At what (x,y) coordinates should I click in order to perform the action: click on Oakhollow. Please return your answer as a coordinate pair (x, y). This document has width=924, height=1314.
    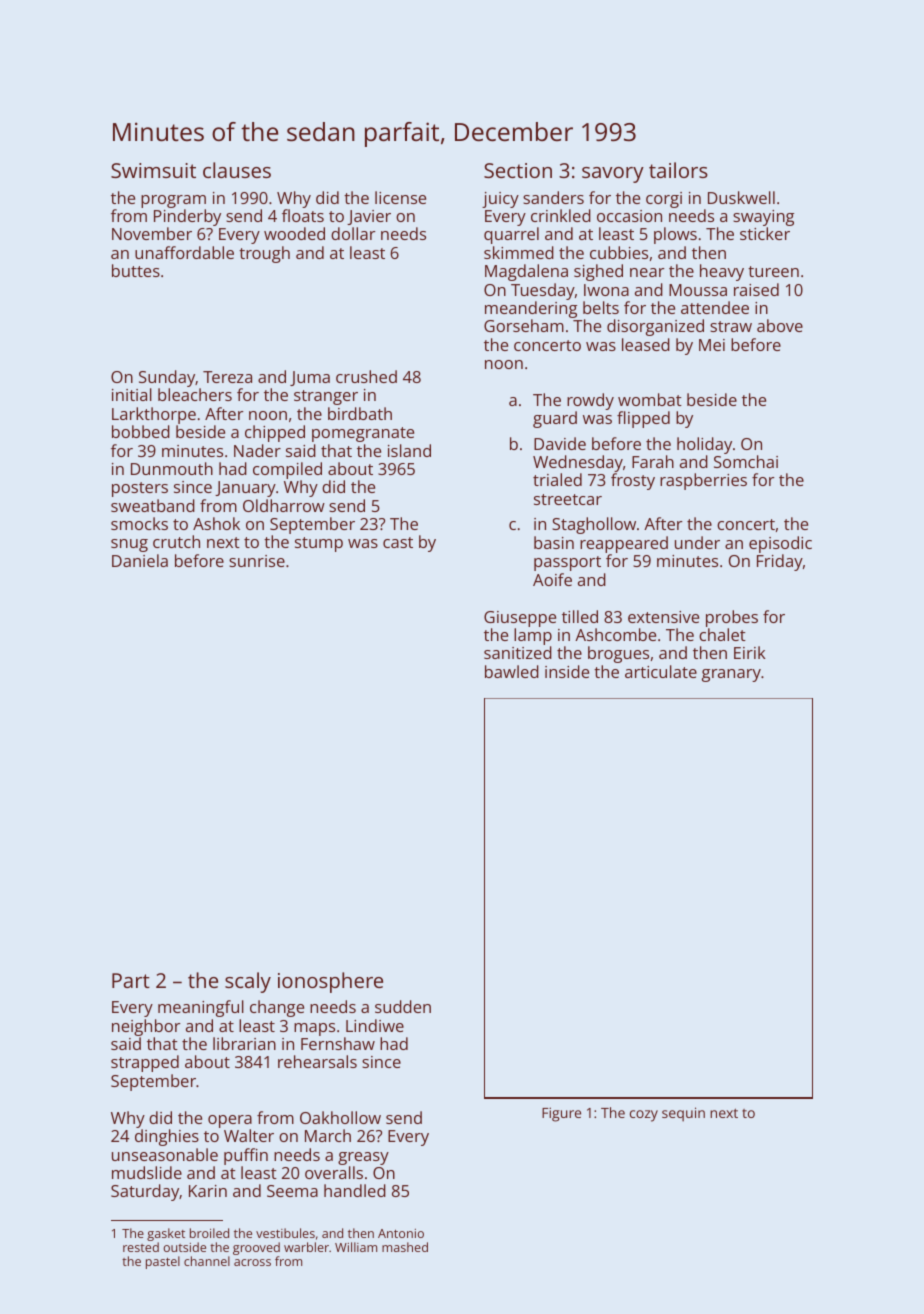
    Looking at the image, I should click on (340, 1117).
